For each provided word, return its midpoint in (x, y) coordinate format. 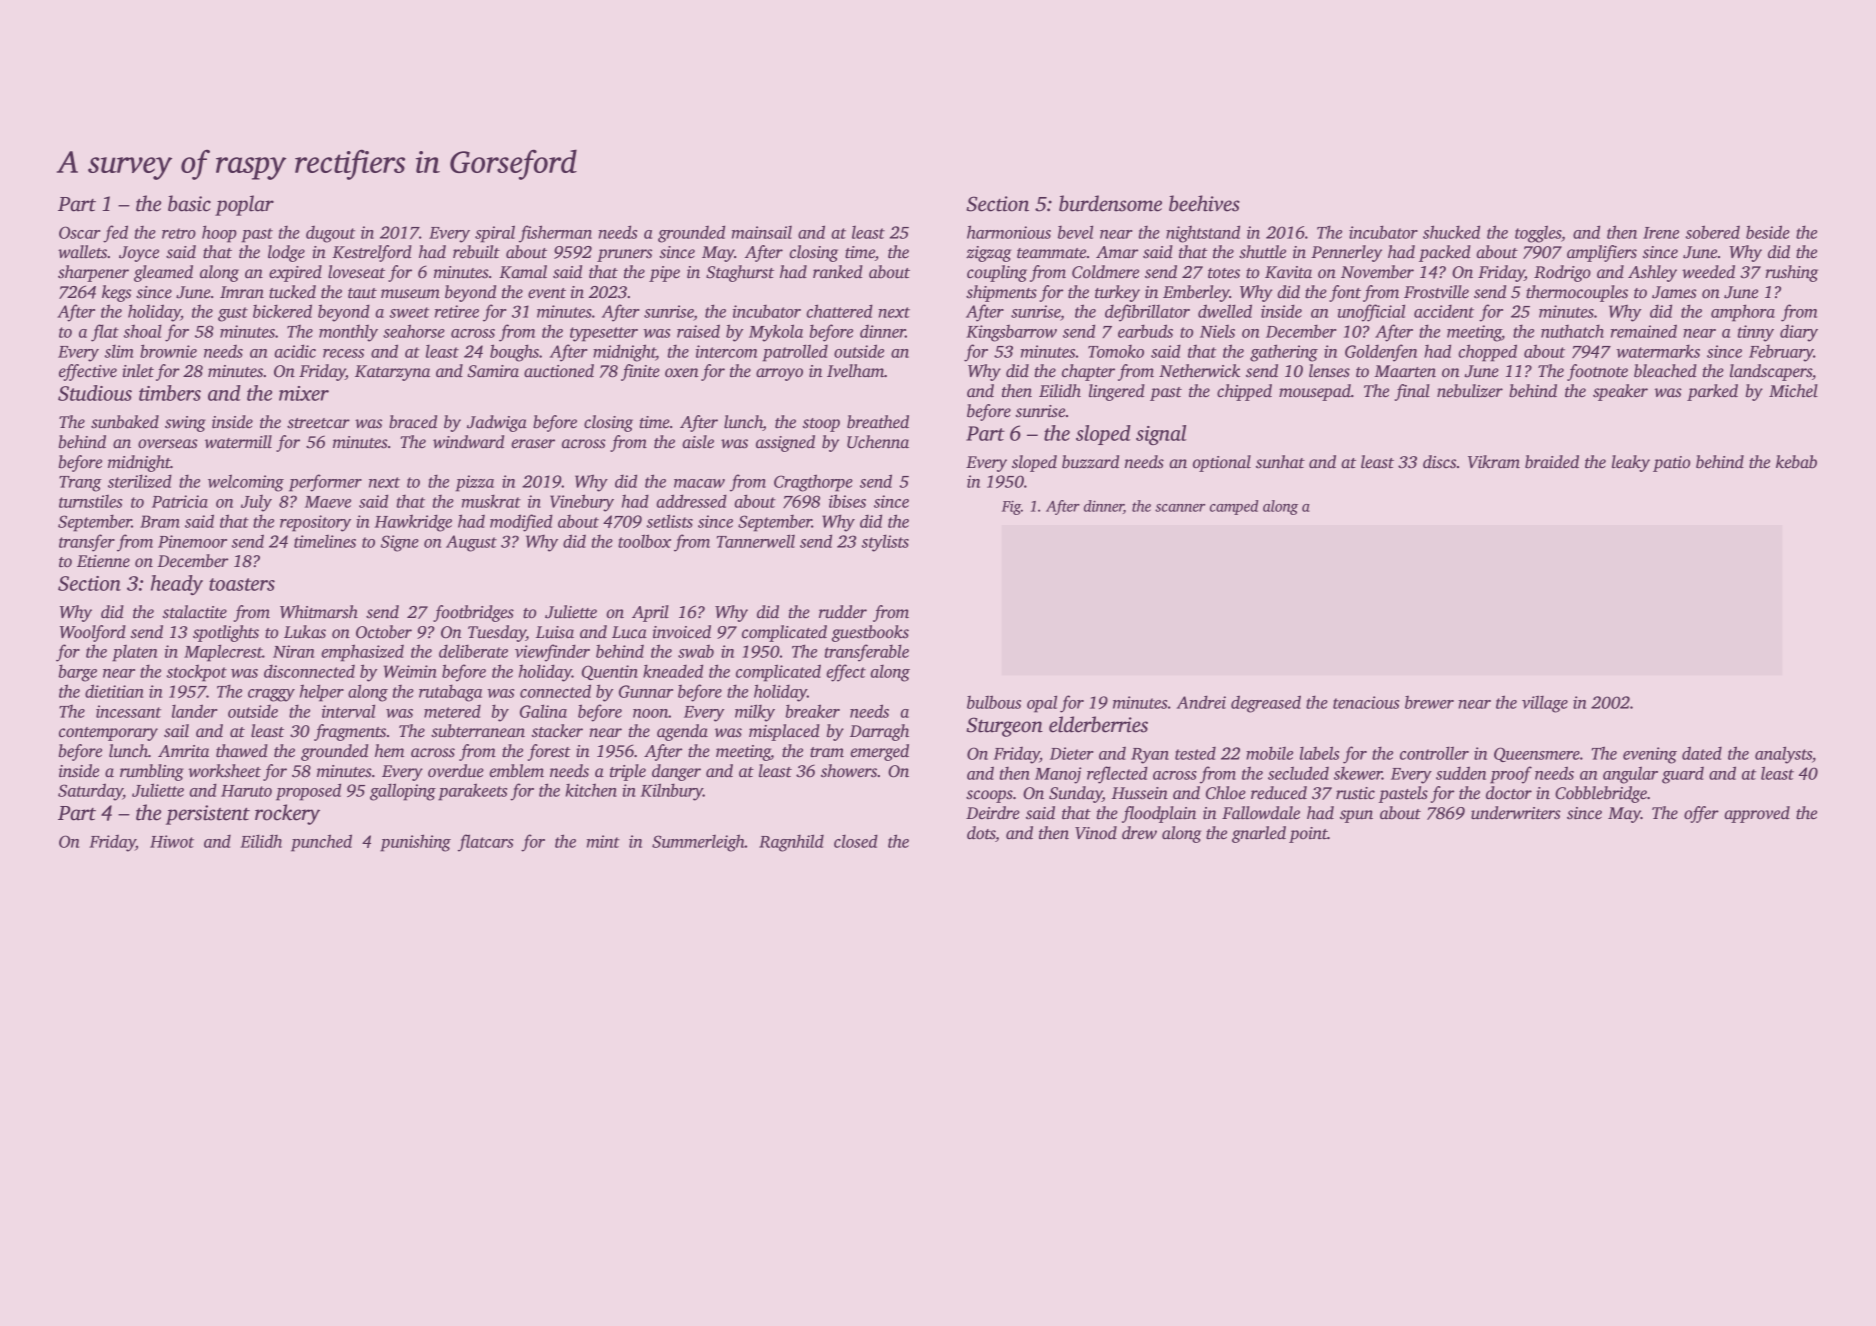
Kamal (523, 272)
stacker (557, 731)
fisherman (555, 234)
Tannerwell (756, 541)
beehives (1204, 203)
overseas (168, 444)
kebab (1796, 462)
